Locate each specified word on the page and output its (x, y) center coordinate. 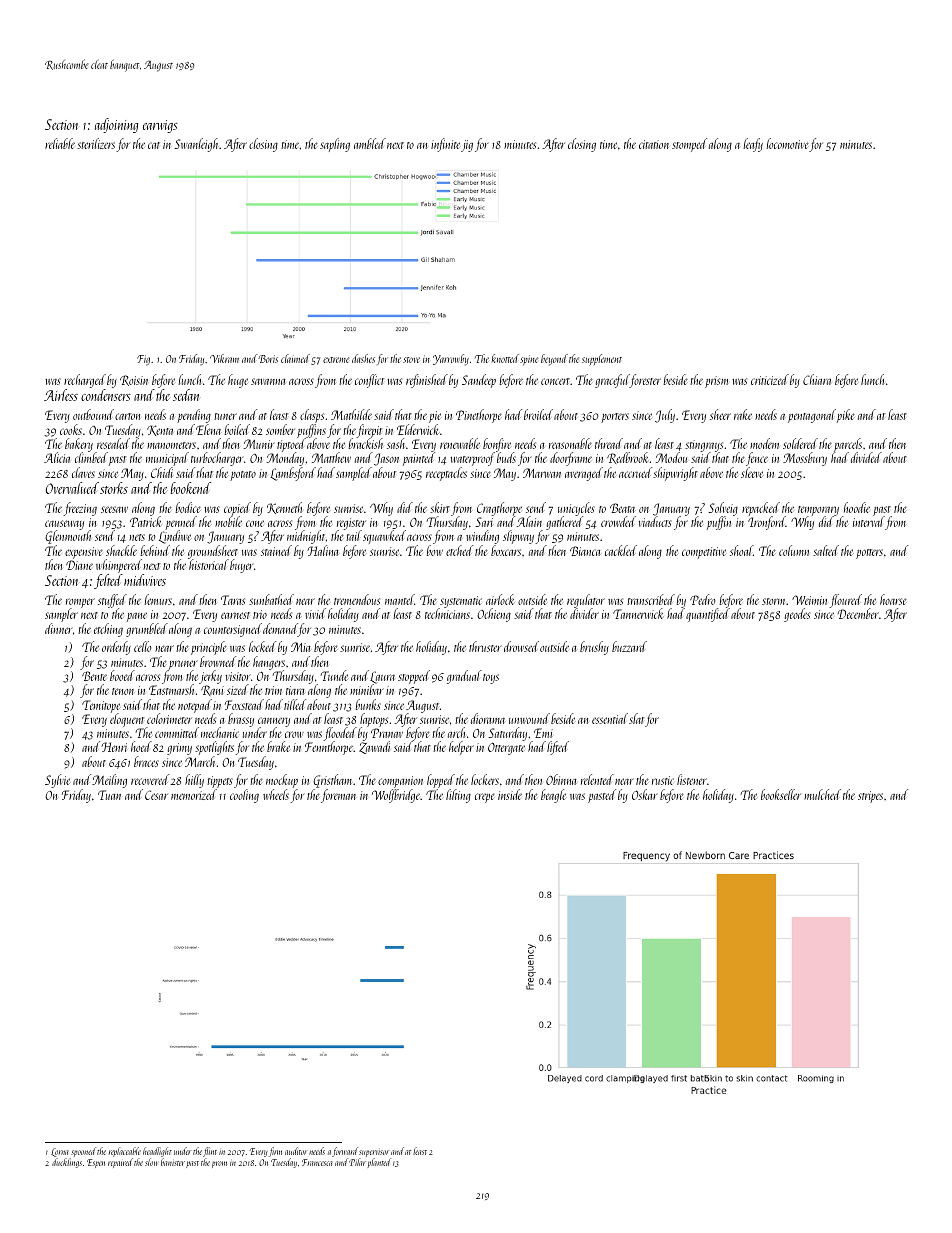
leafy (753, 145)
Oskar (645, 794)
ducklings (67, 1163)
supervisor (374, 1153)
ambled (370, 143)
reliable (60, 143)
